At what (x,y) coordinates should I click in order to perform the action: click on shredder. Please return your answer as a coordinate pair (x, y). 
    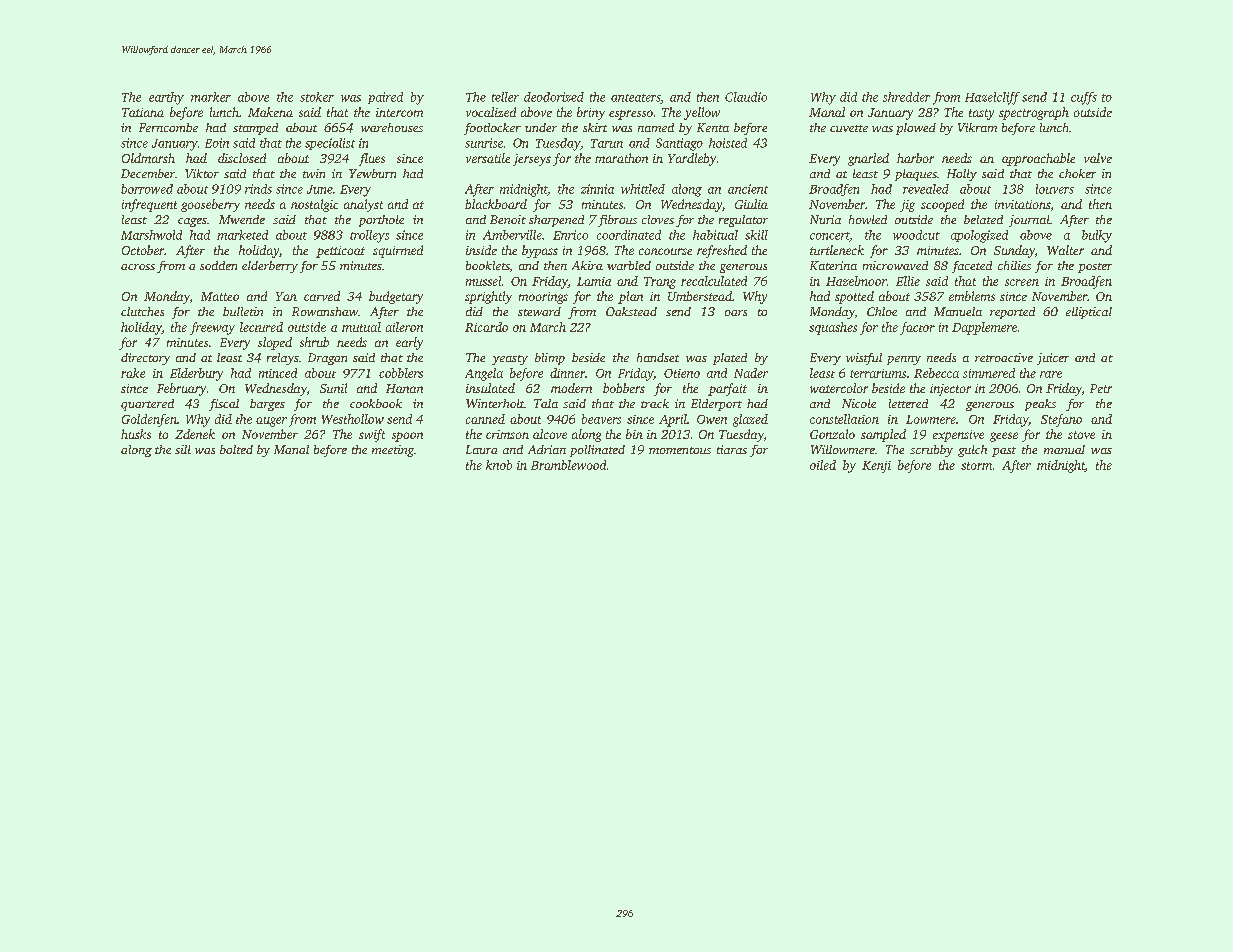
    Looking at the image, I should click on (906, 97).
